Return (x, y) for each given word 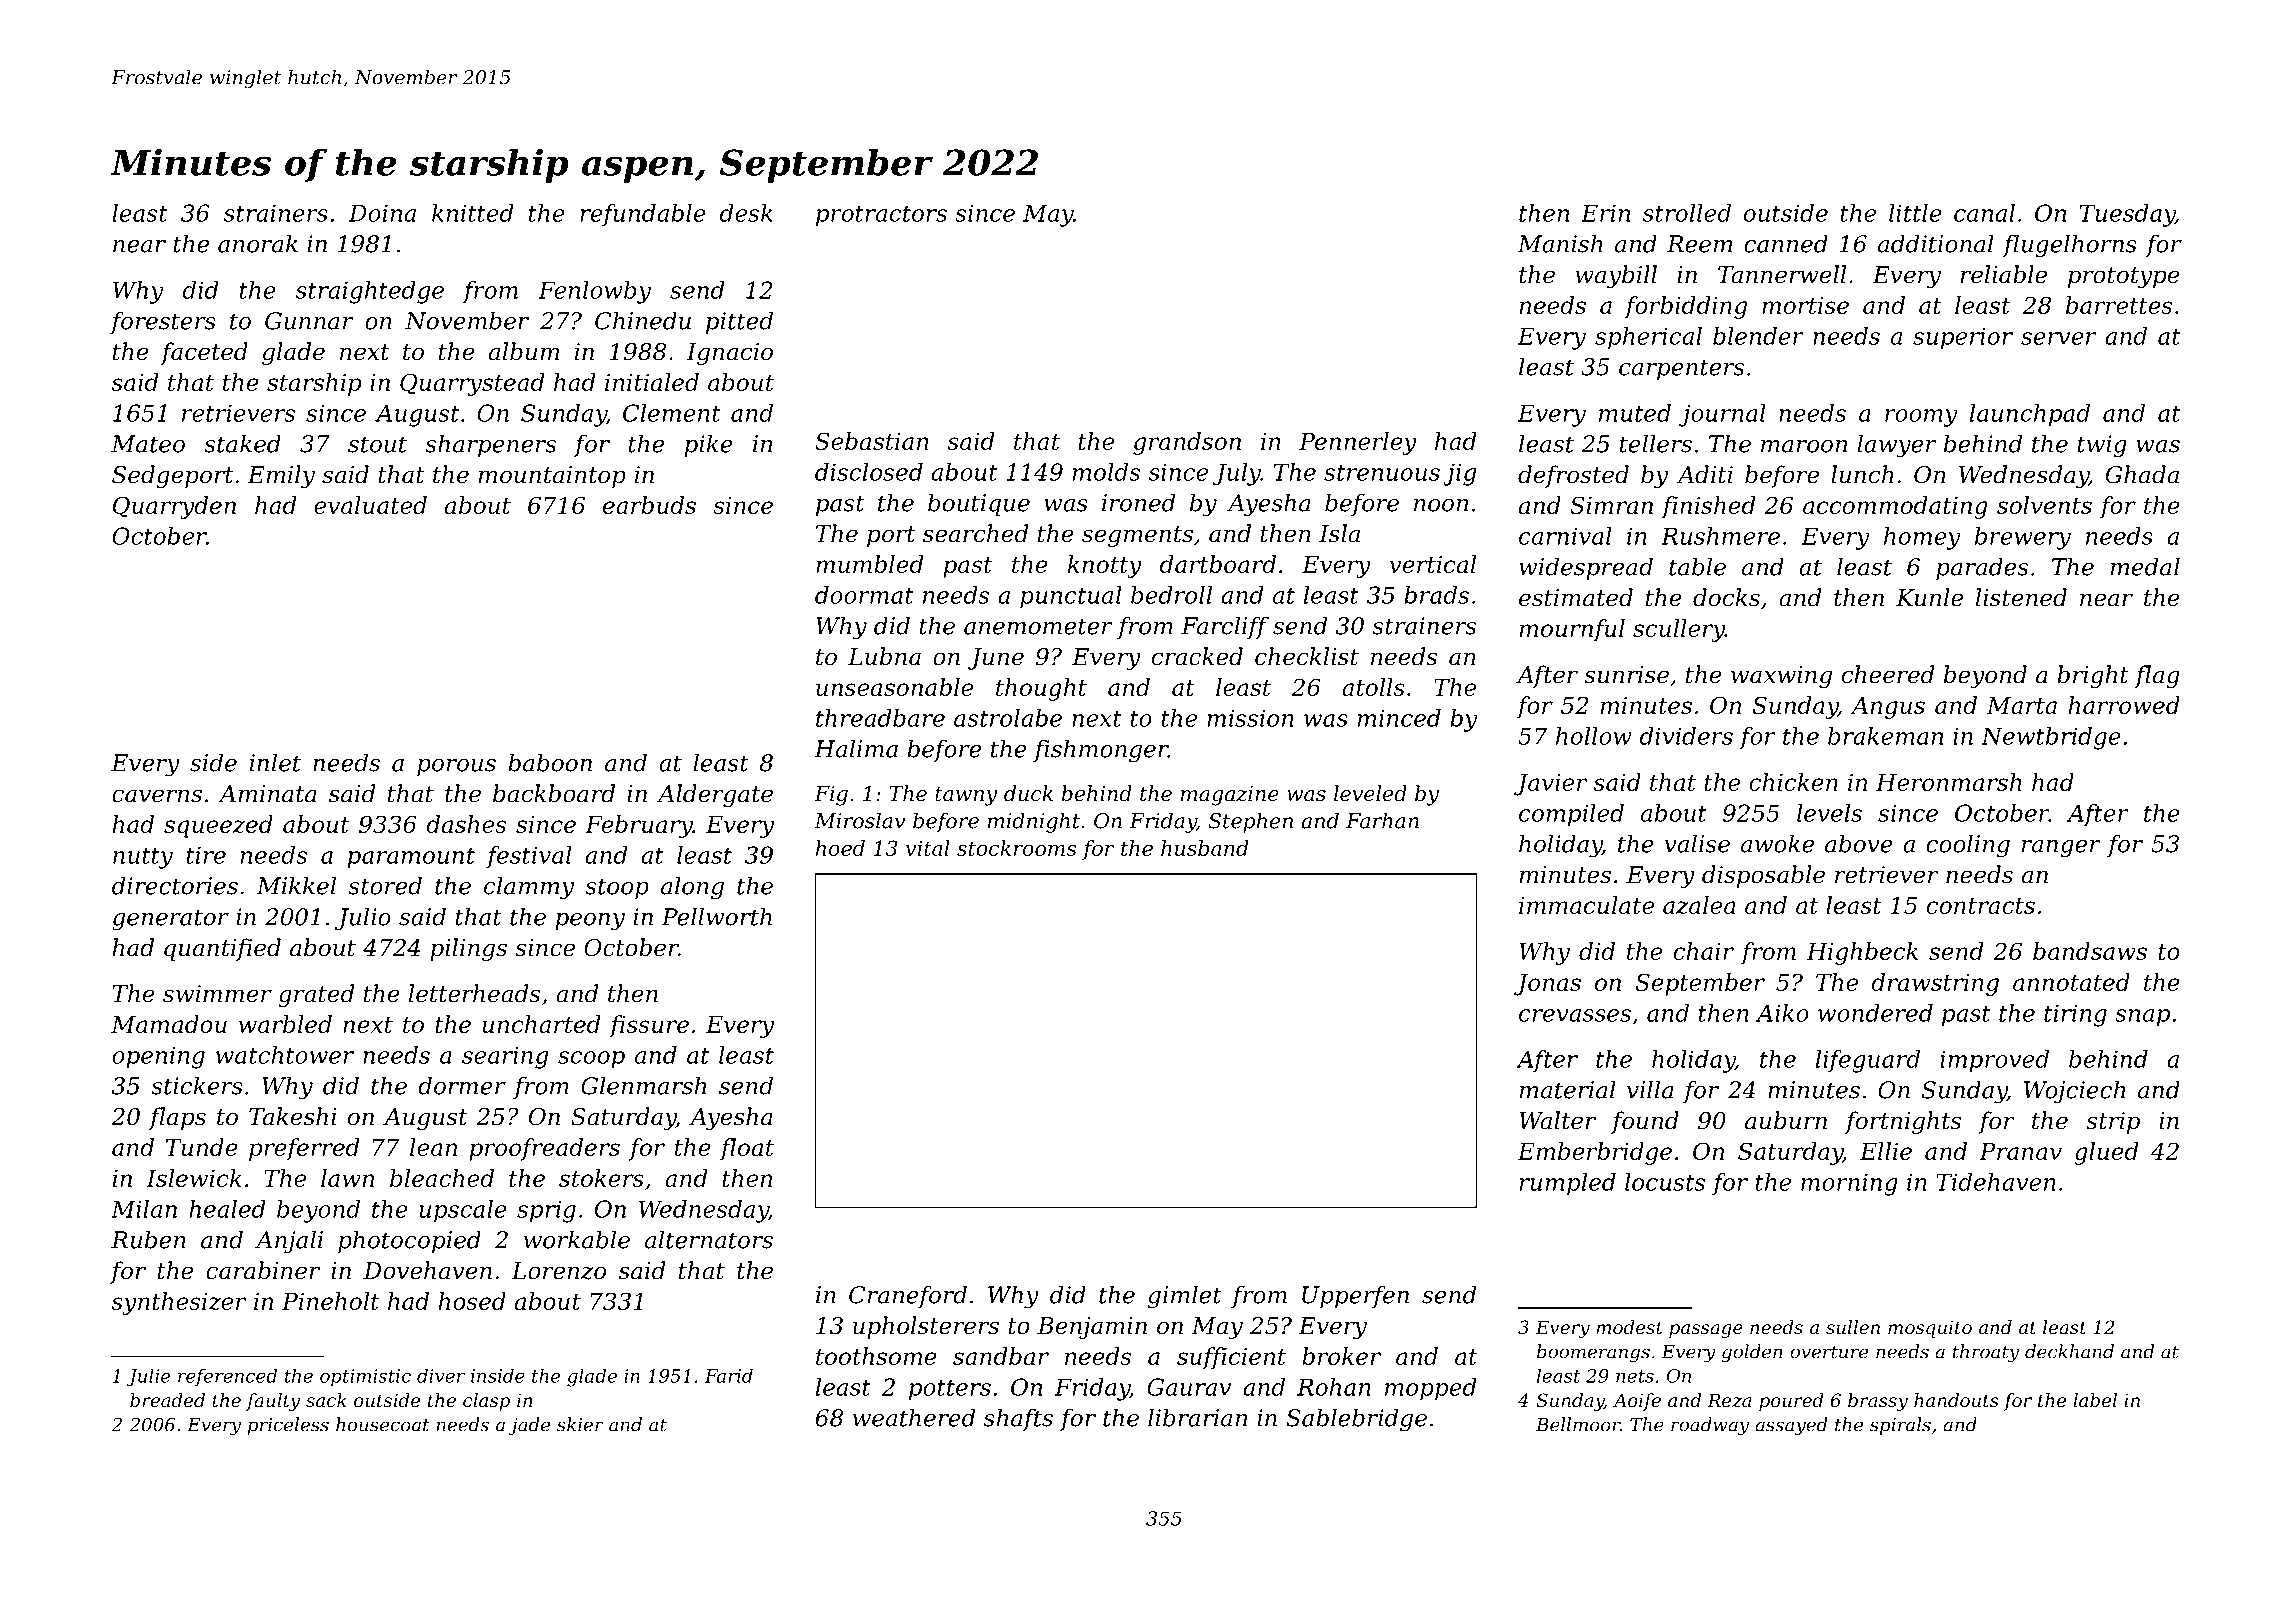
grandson (1187, 443)
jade (529, 1426)
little (1915, 213)
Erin (1605, 213)
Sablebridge (1356, 1420)
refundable (643, 215)
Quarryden (174, 507)
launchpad (2030, 415)
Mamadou (169, 1024)
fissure (649, 1026)
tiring (2075, 1015)
